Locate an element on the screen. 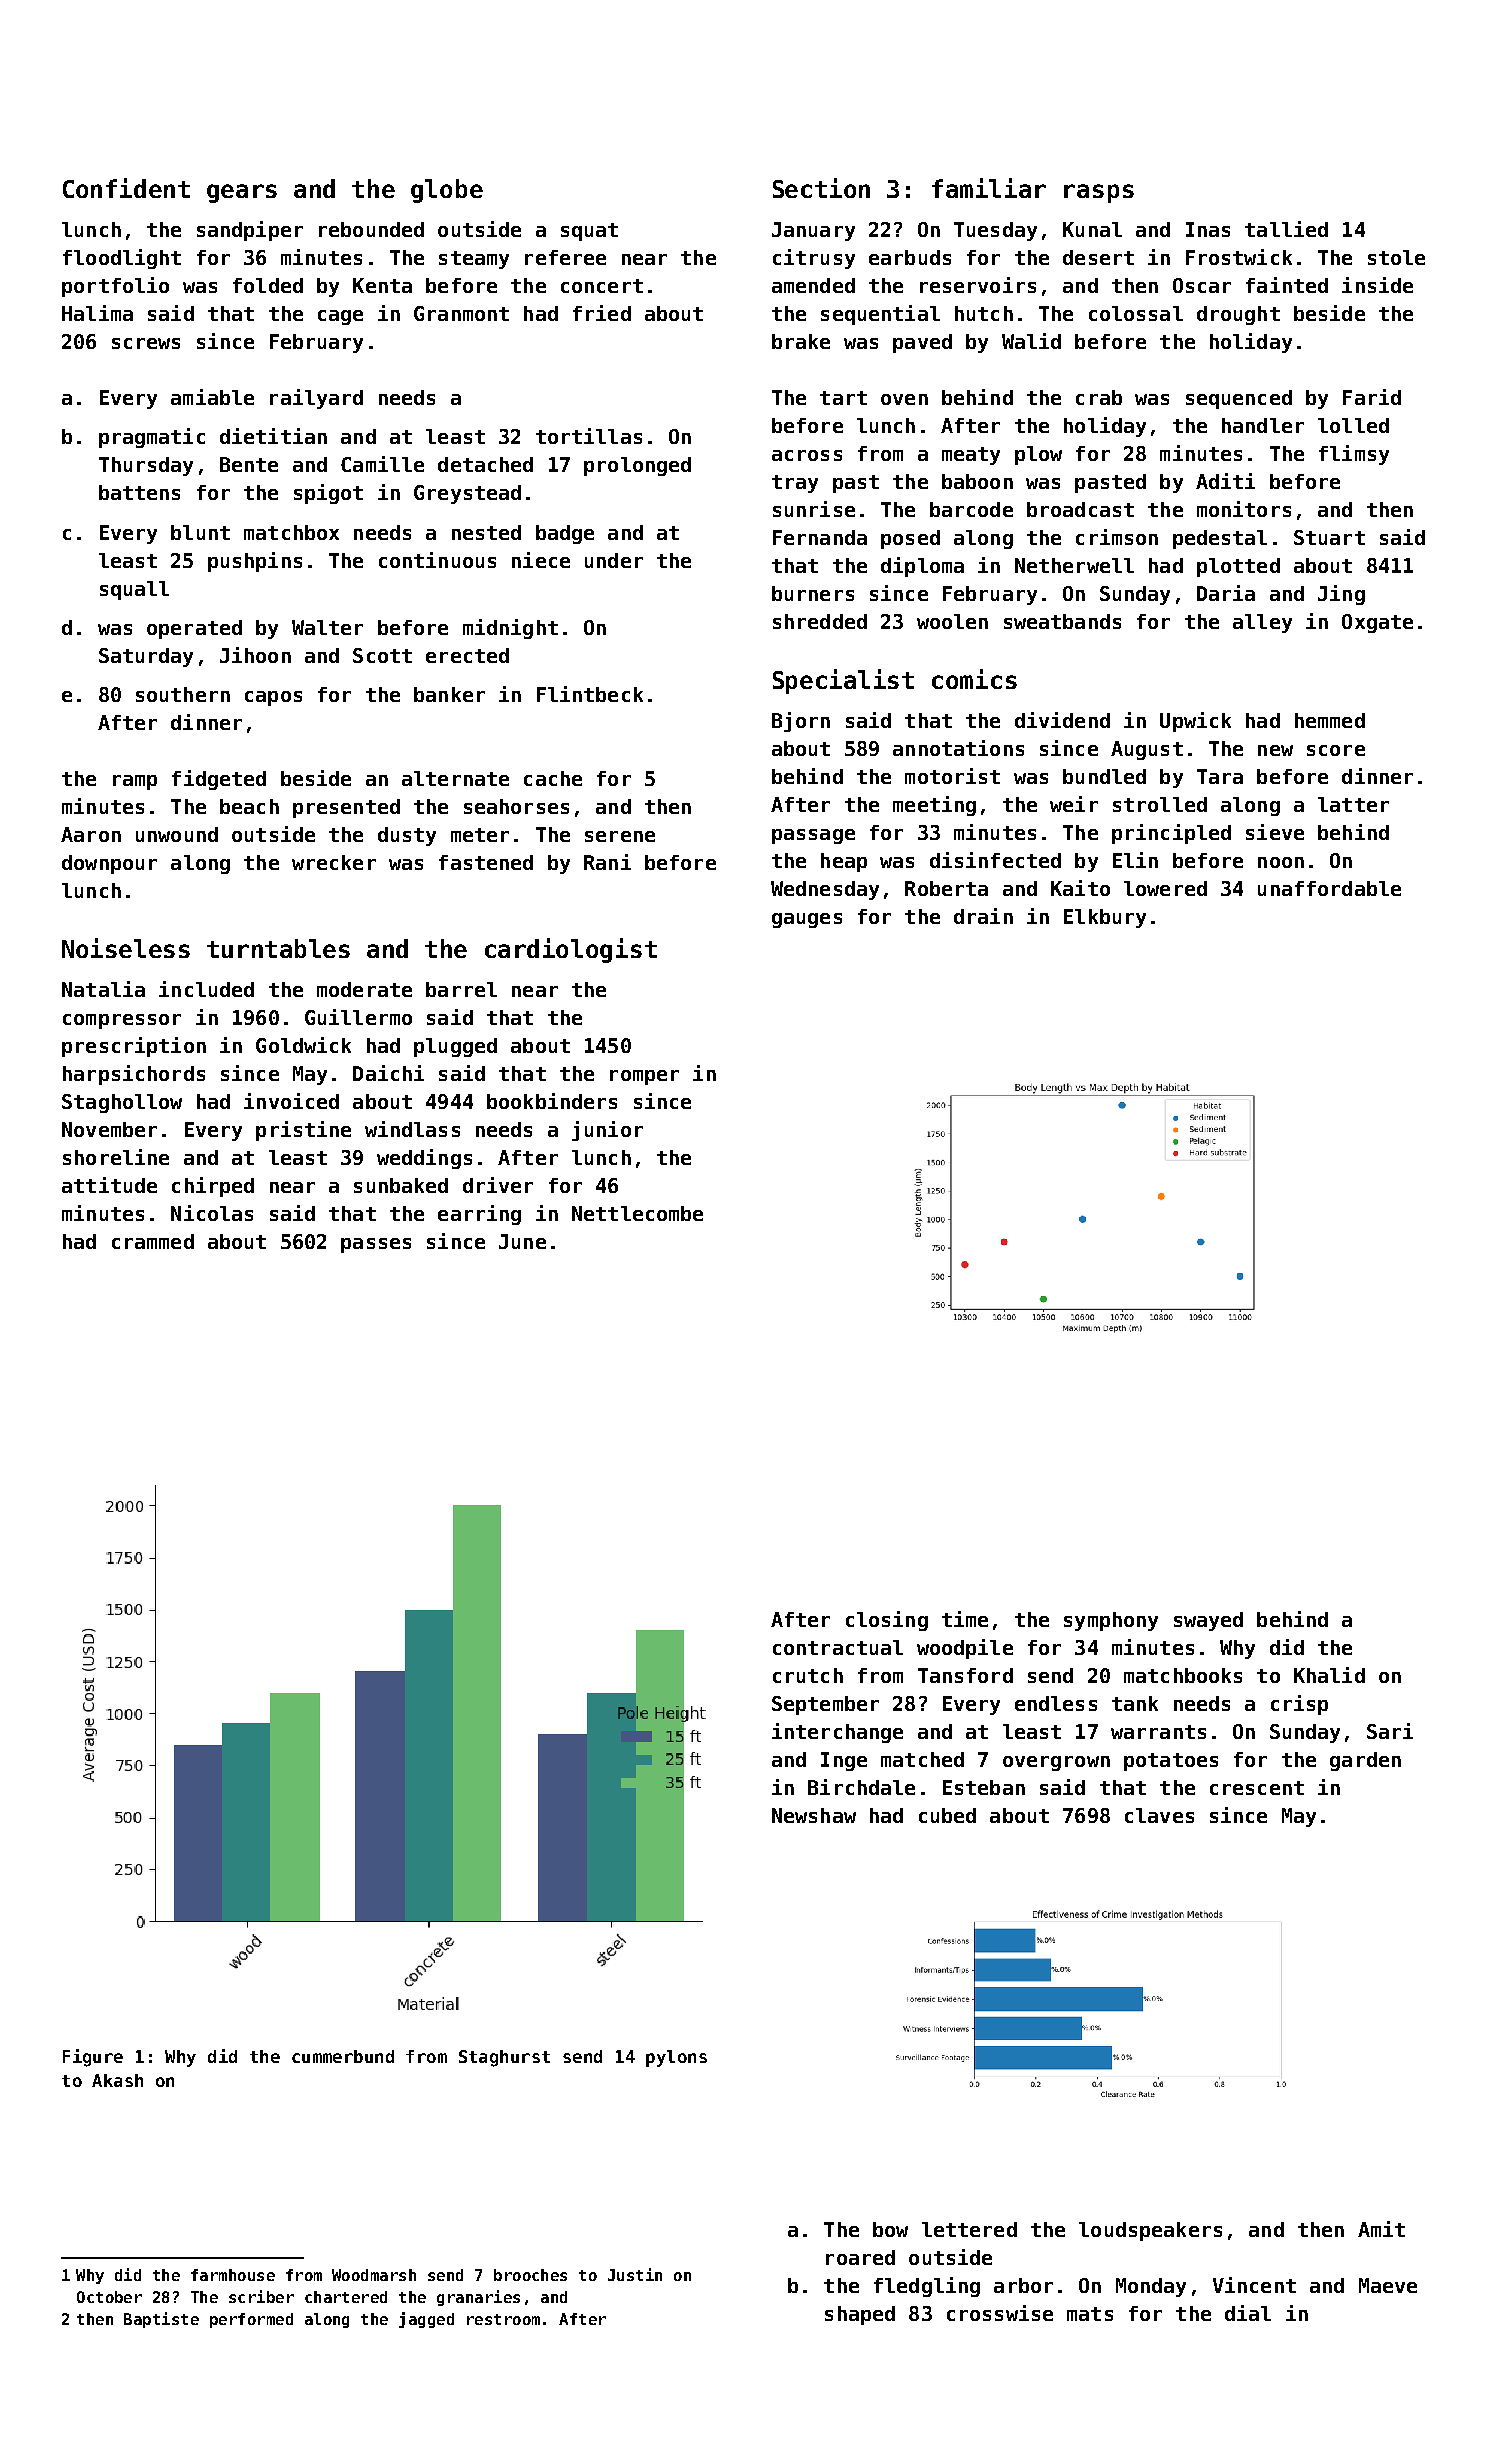  Farid is located at coordinates (1372, 397).
